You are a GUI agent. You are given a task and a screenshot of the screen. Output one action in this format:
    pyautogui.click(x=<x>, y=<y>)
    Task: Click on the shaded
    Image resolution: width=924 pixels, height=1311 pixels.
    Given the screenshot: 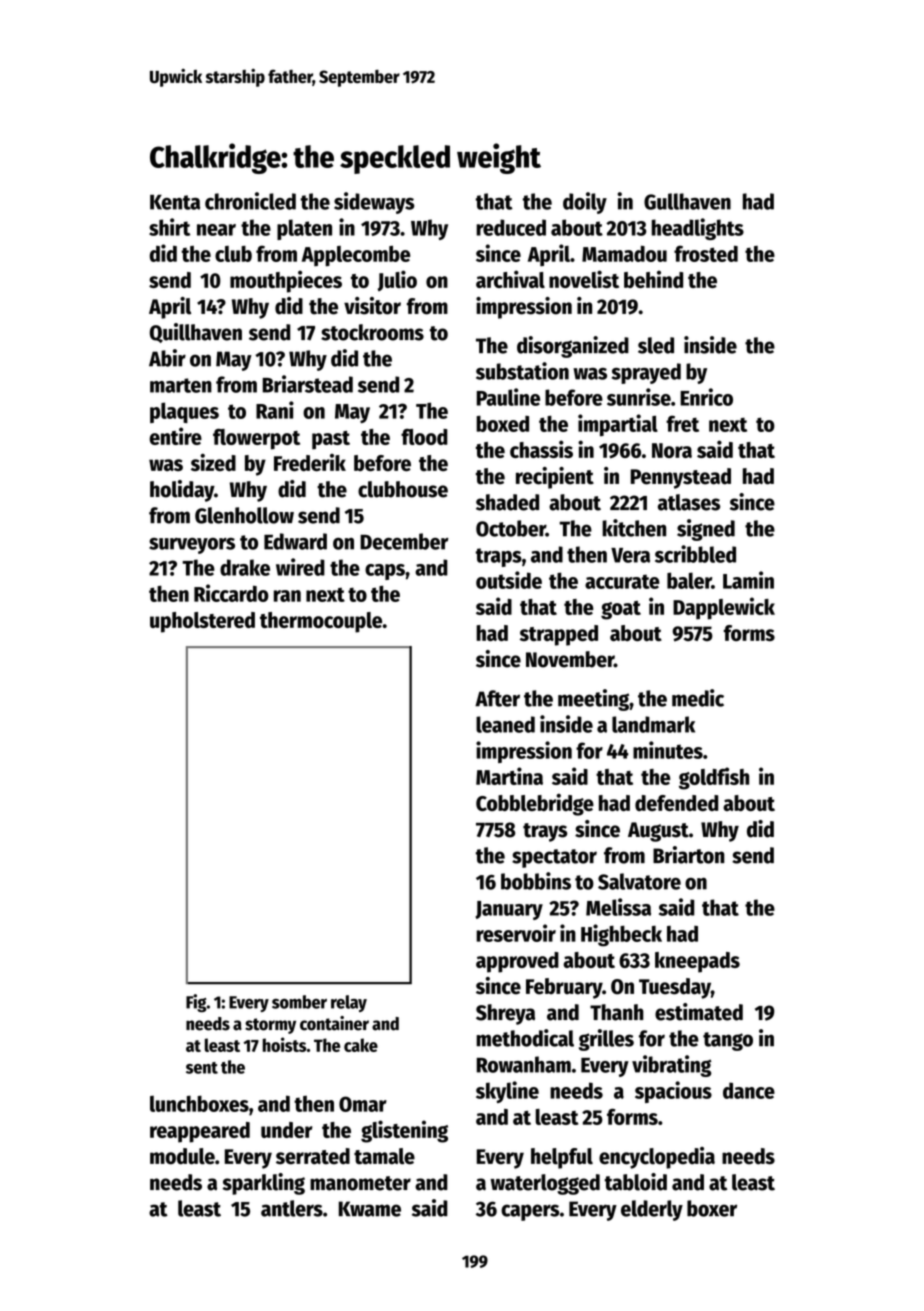 What is the action you would take?
    pyautogui.click(x=507, y=502)
